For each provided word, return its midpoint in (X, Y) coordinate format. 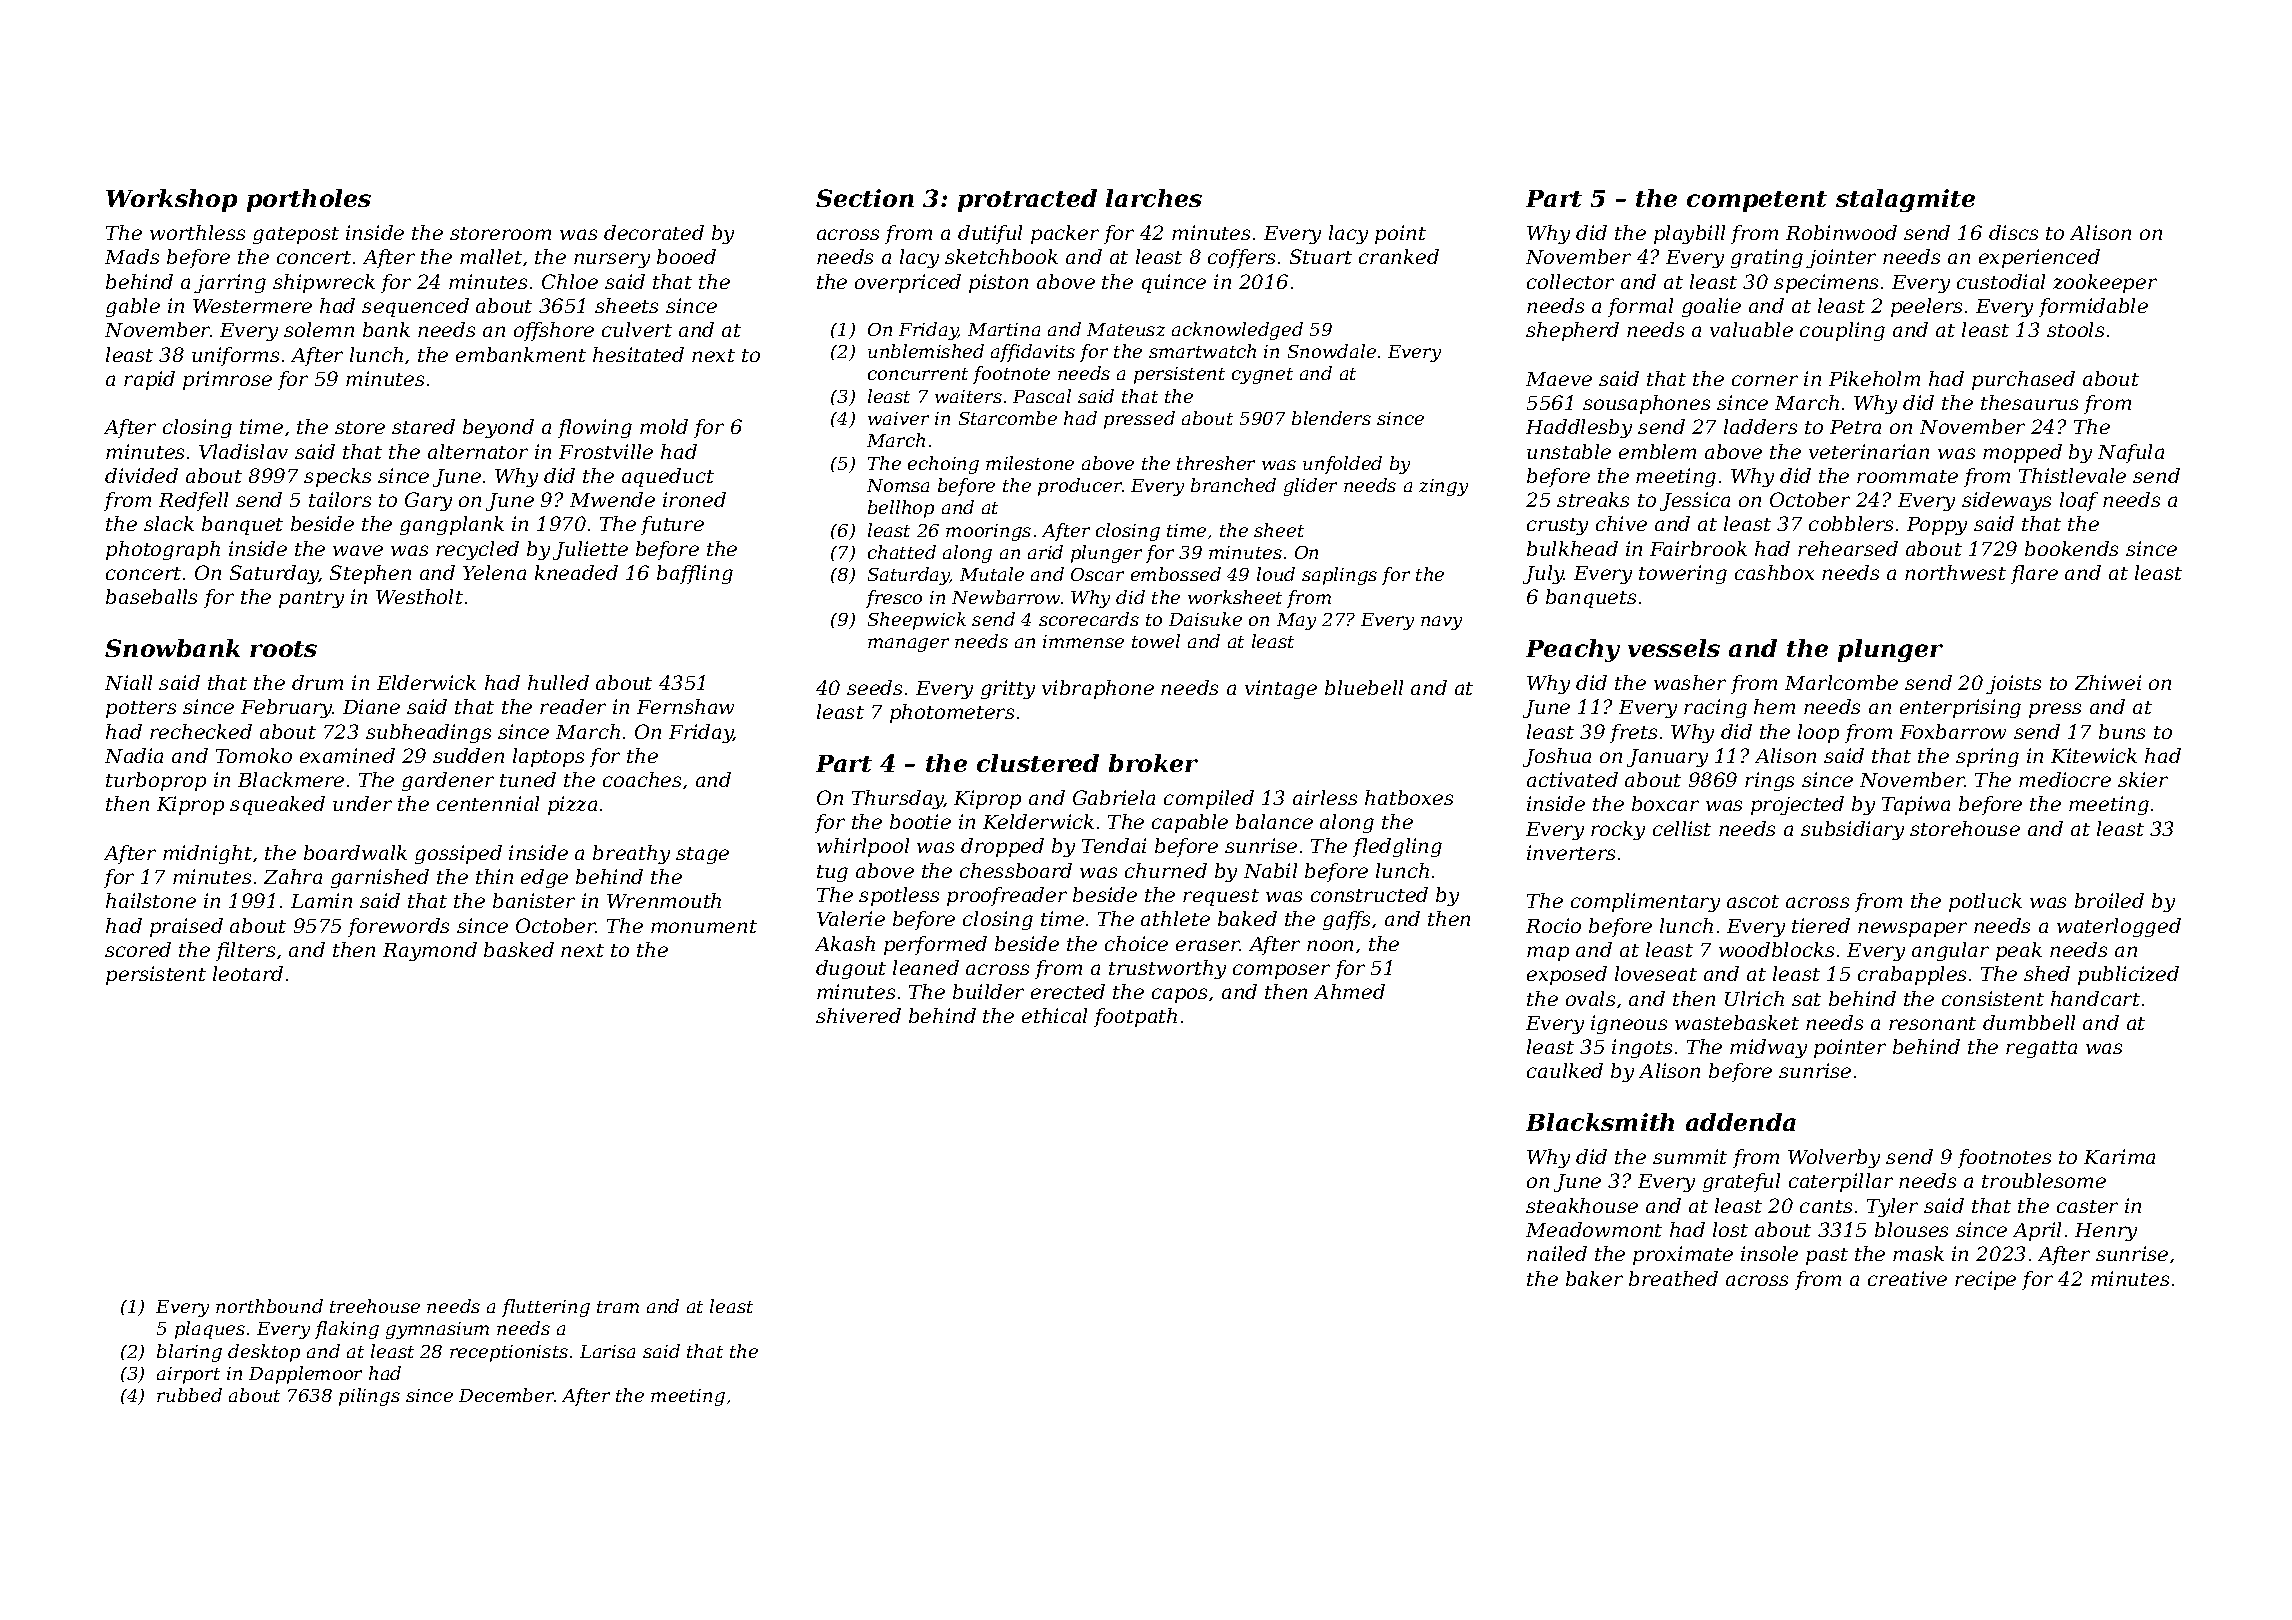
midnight (207, 854)
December (506, 1395)
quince (1174, 283)
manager (908, 645)
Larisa (607, 1351)
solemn (319, 329)
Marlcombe (1841, 682)
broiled (2109, 900)
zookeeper (2105, 283)
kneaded (576, 572)
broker (1153, 763)
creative (1907, 1278)
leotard (248, 973)
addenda (1741, 1122)
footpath (1135, 1017)
